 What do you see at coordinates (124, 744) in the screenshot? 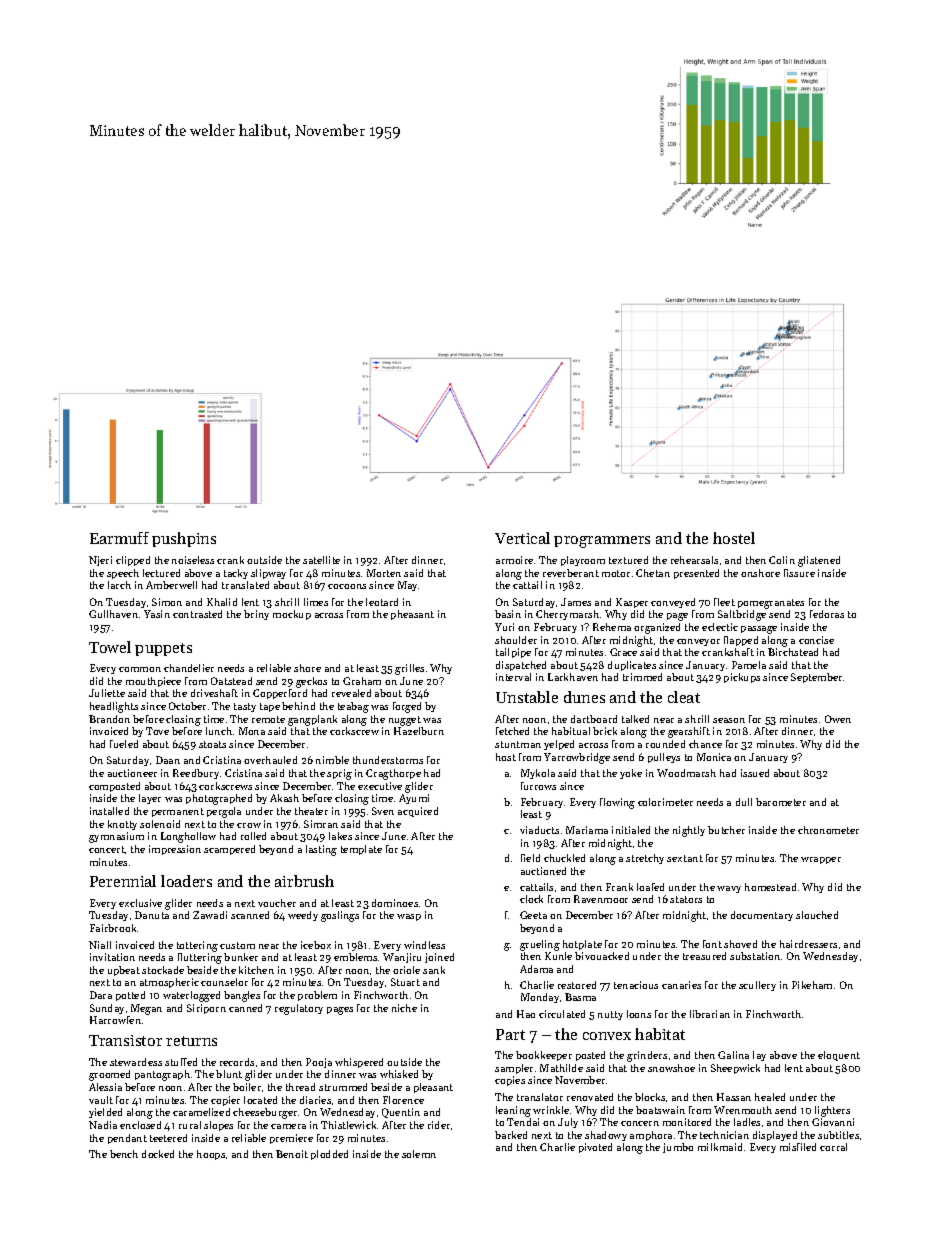
I see `fueled` at bounding box center [124, 744].
